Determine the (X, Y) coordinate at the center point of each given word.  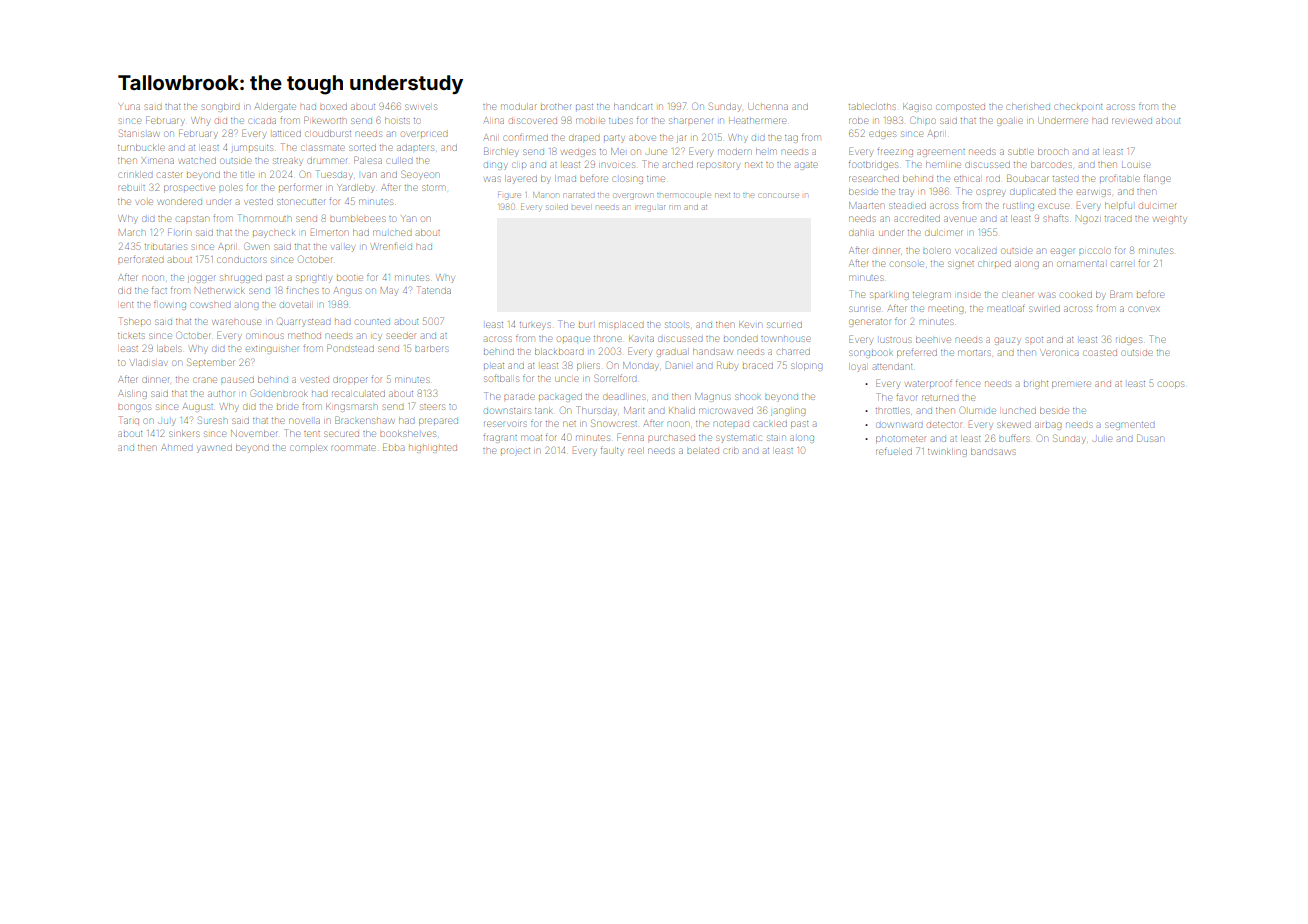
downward (899, 425)
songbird (220, 108)
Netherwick (220, 290)
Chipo (923, 120)
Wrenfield (392, 246)
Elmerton (330, 232)
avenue (960, 219)
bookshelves (408, 434)
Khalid (682, 411)
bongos (134, 408)
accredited (917, 219)
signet (961, 265)
